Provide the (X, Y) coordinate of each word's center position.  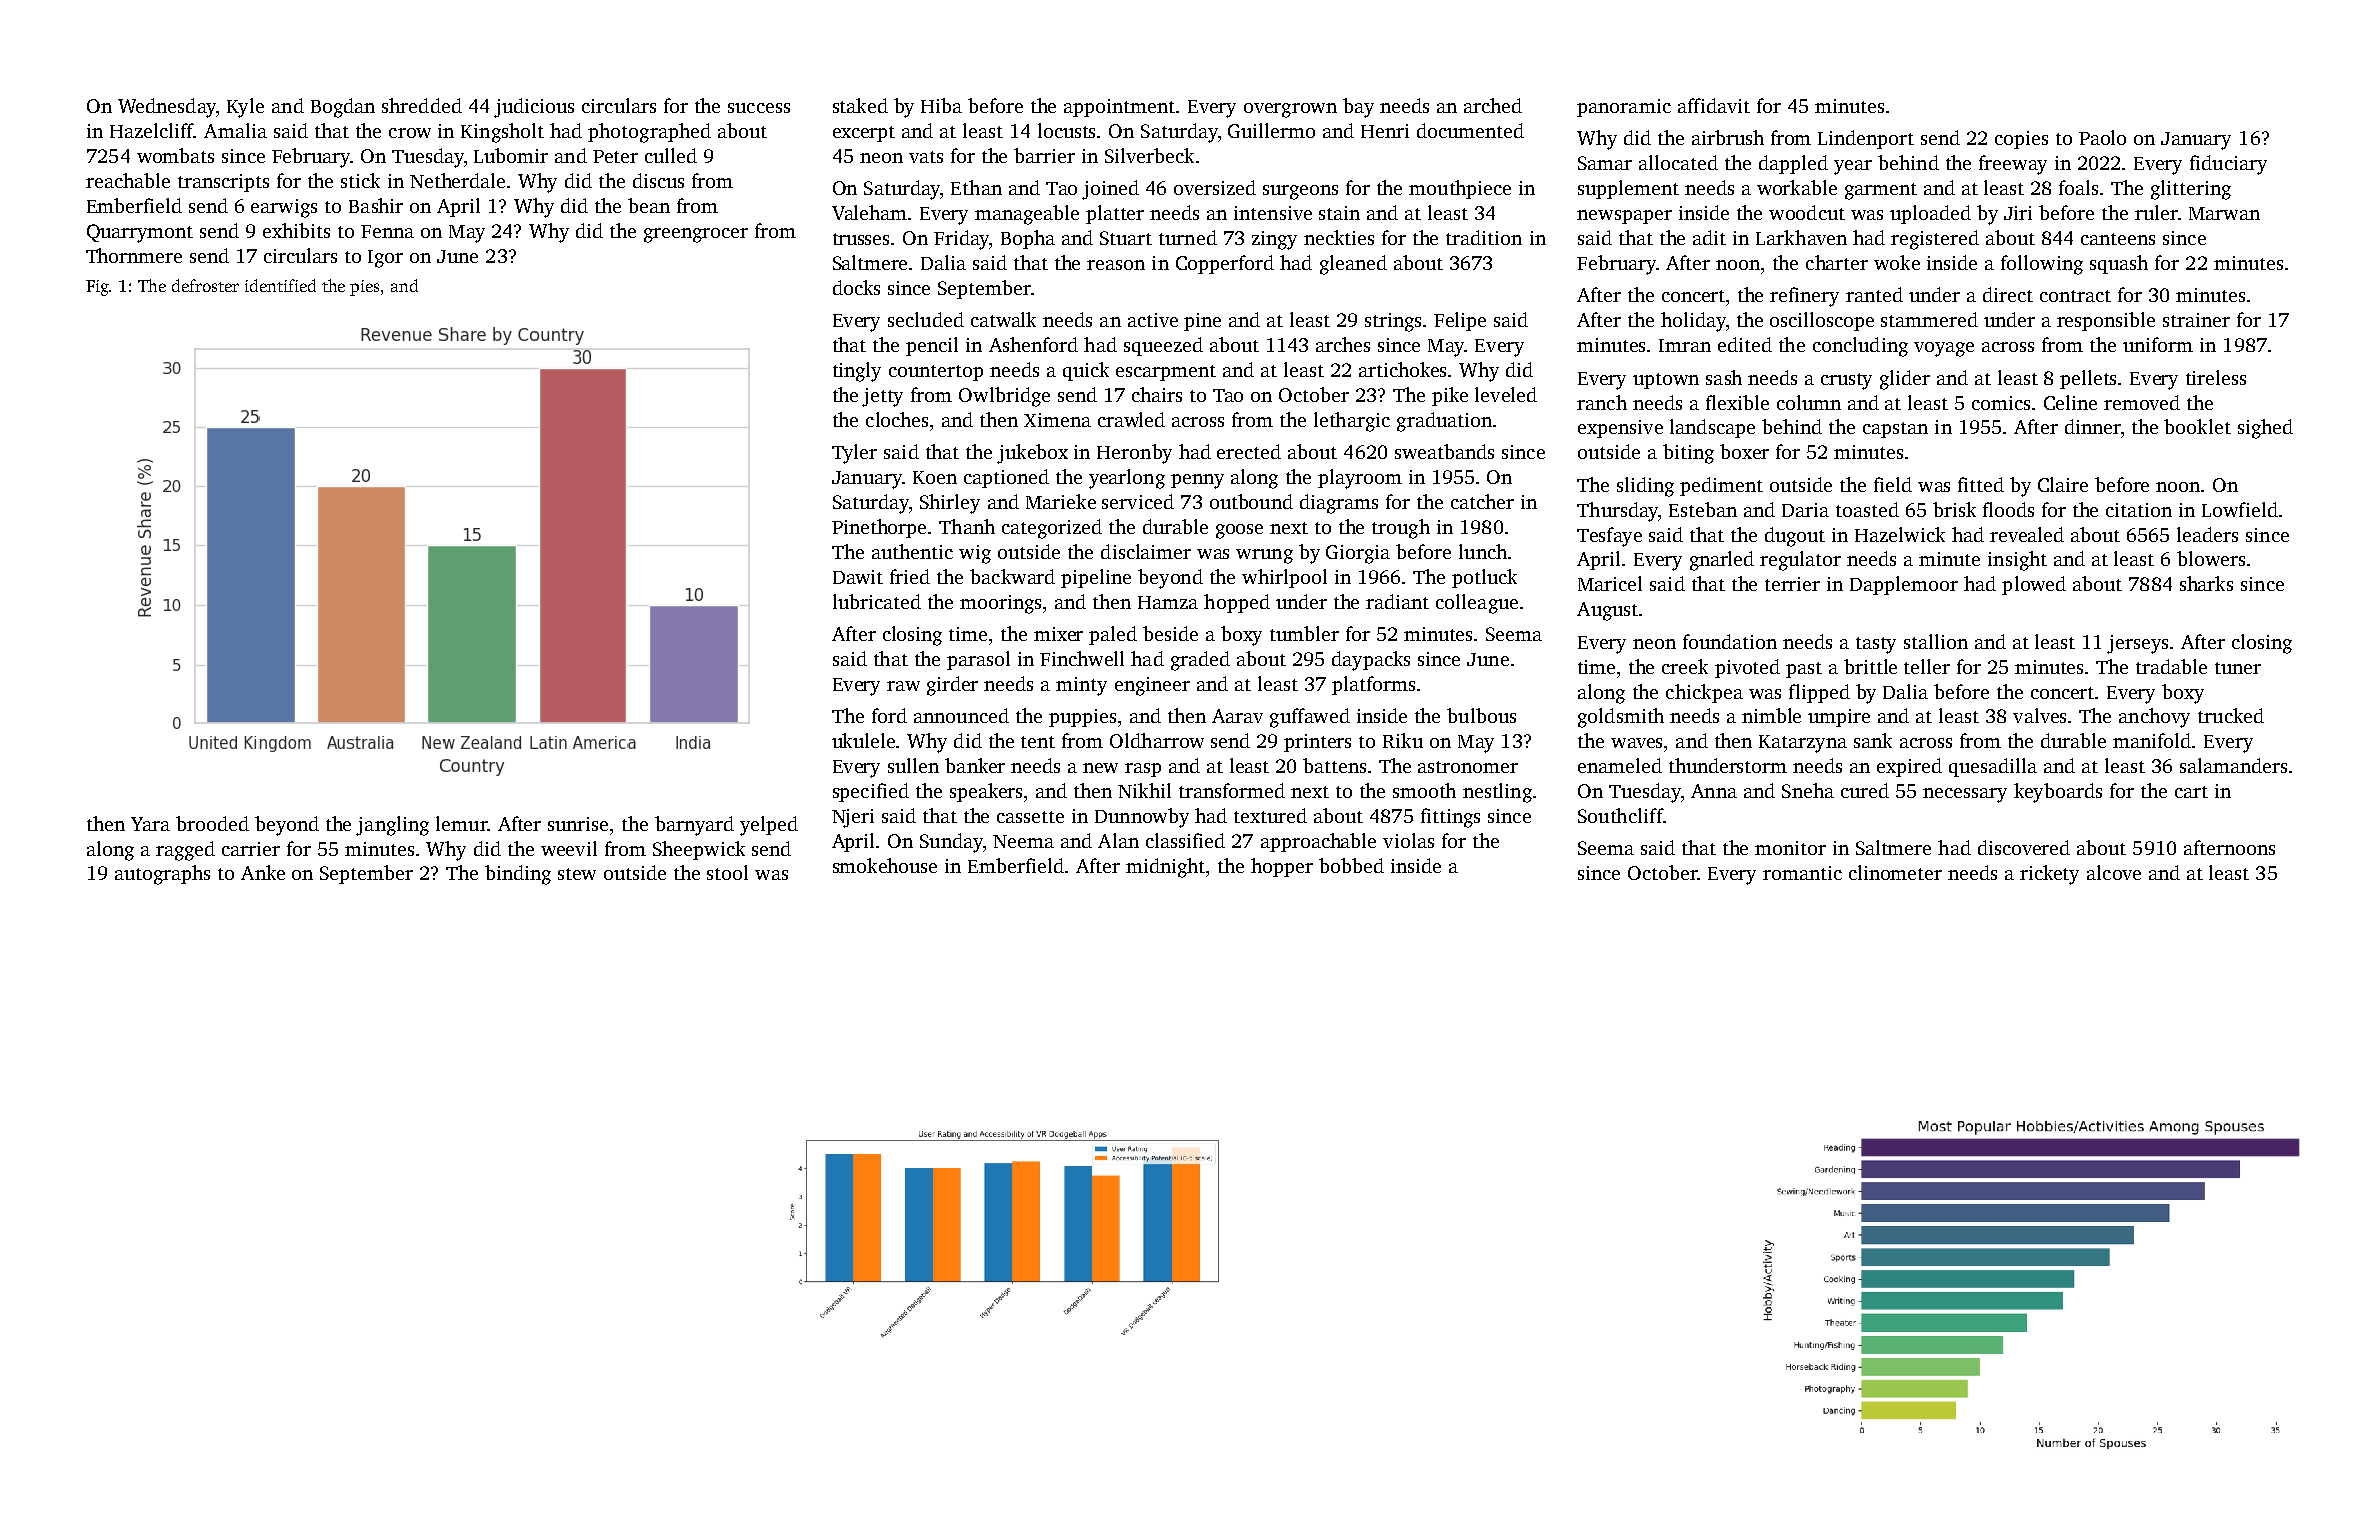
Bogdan (343, 108)
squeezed (1163, 346)
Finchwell (1082, 658)
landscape (1712, 428)
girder (952, 686)
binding (518, 875)
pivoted (1747, 668)
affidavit (1714, 105)
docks (856, 287)
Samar (1605, 163)
